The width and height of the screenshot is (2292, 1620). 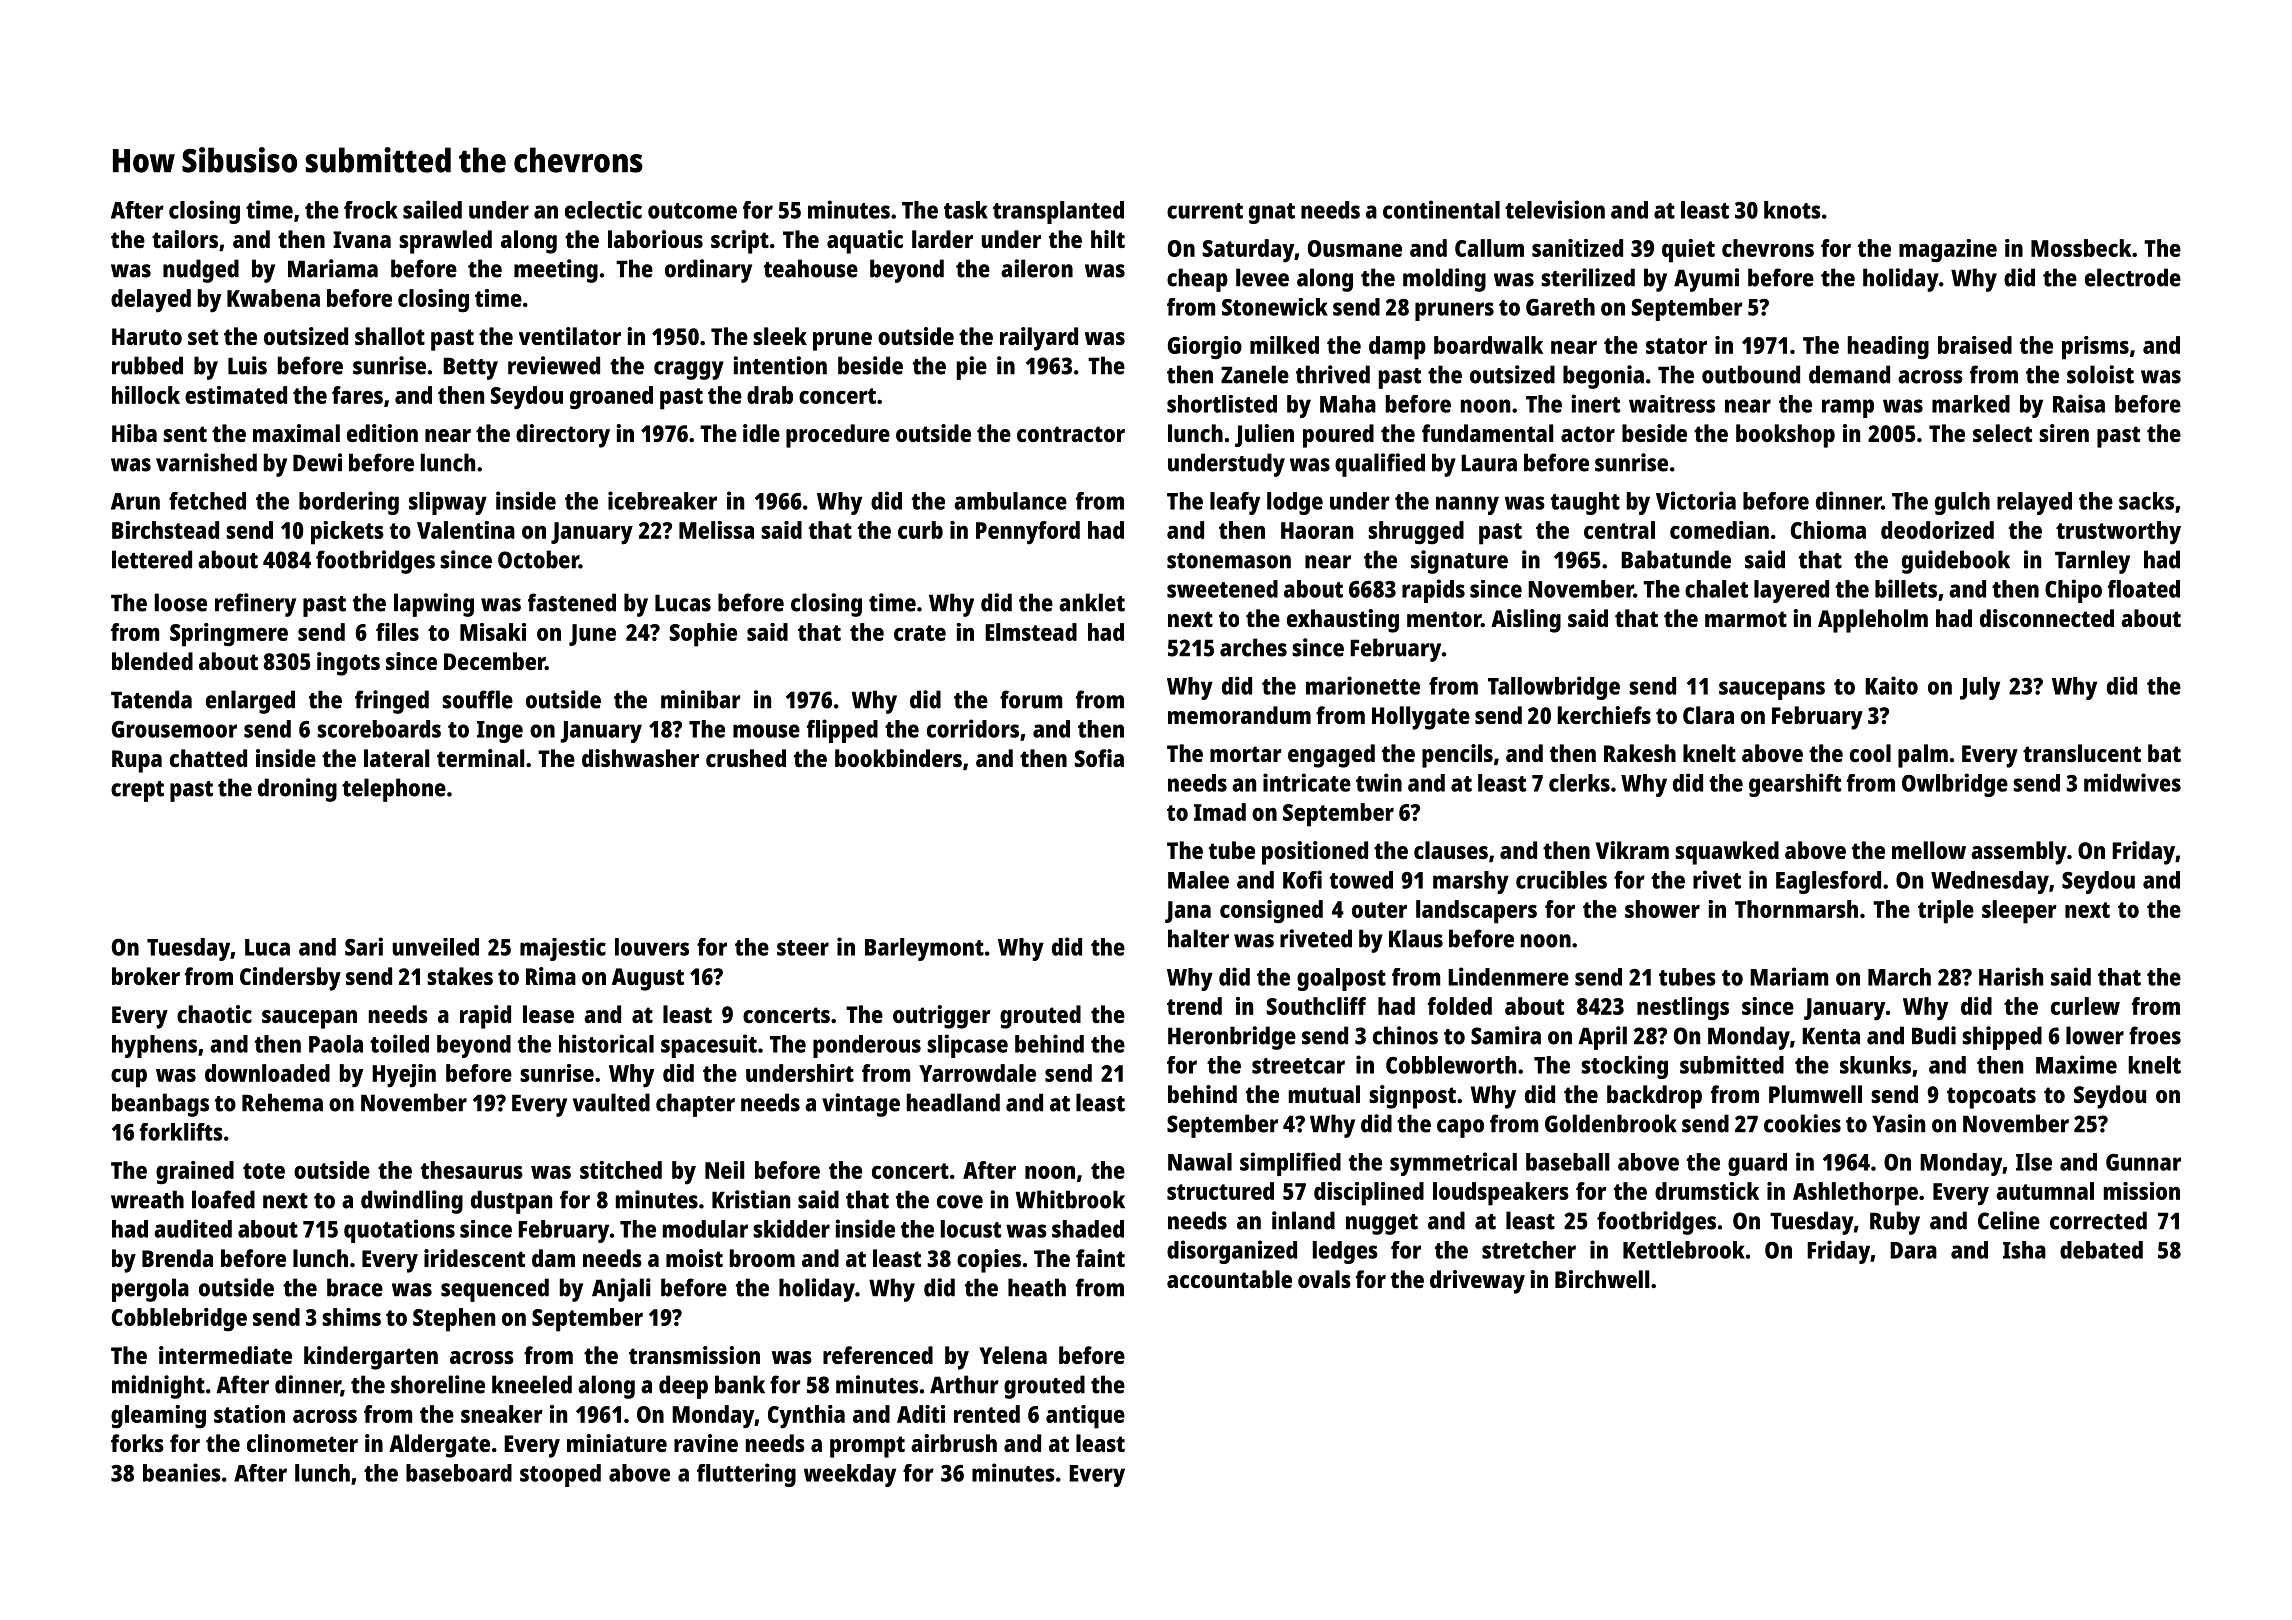 What do you see at coordinates (177, 1258) in the screenshot?
I see `Brenda` at bounding box center [177, 1258].
